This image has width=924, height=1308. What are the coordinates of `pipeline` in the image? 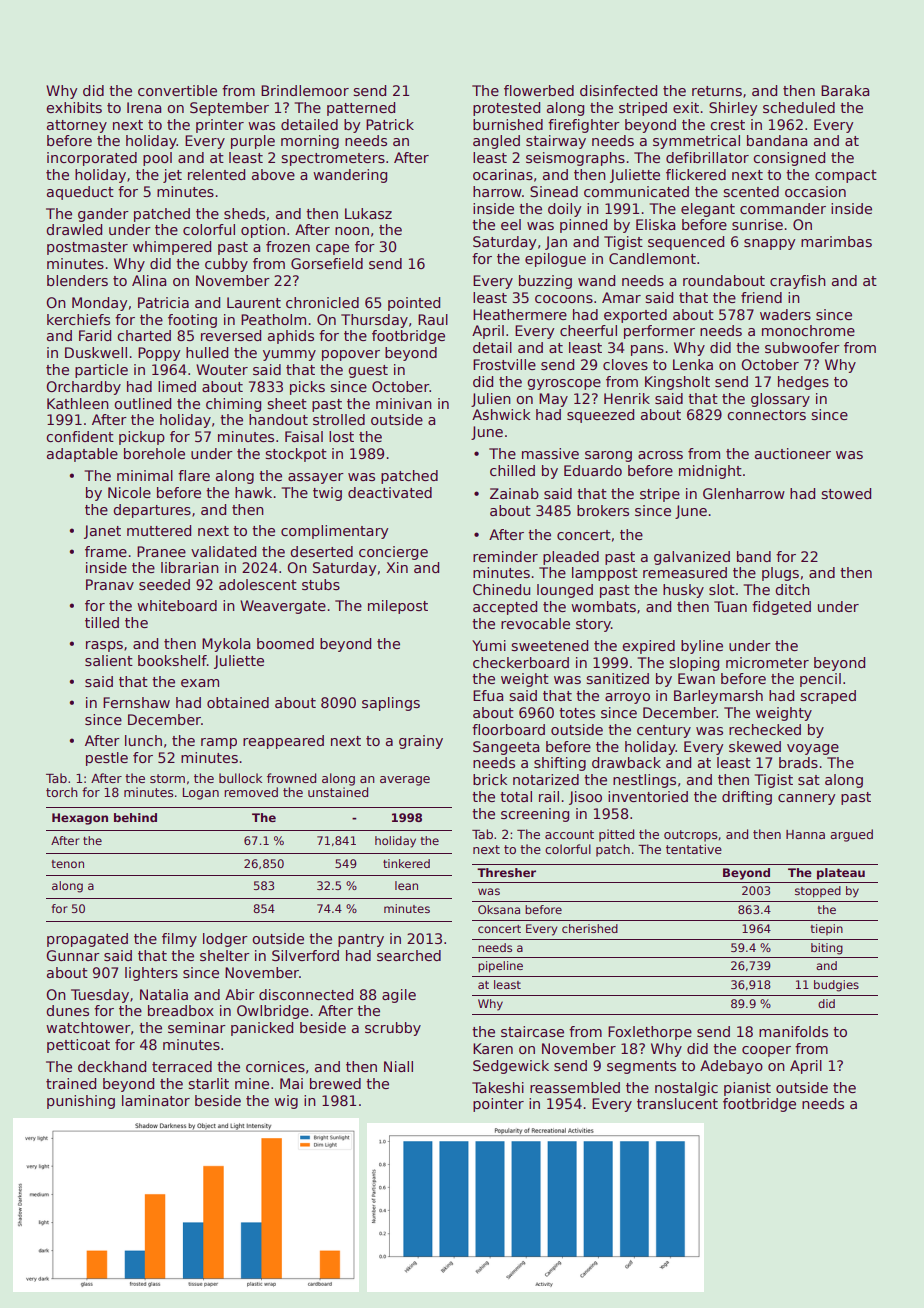 It's located at (500, 967).
